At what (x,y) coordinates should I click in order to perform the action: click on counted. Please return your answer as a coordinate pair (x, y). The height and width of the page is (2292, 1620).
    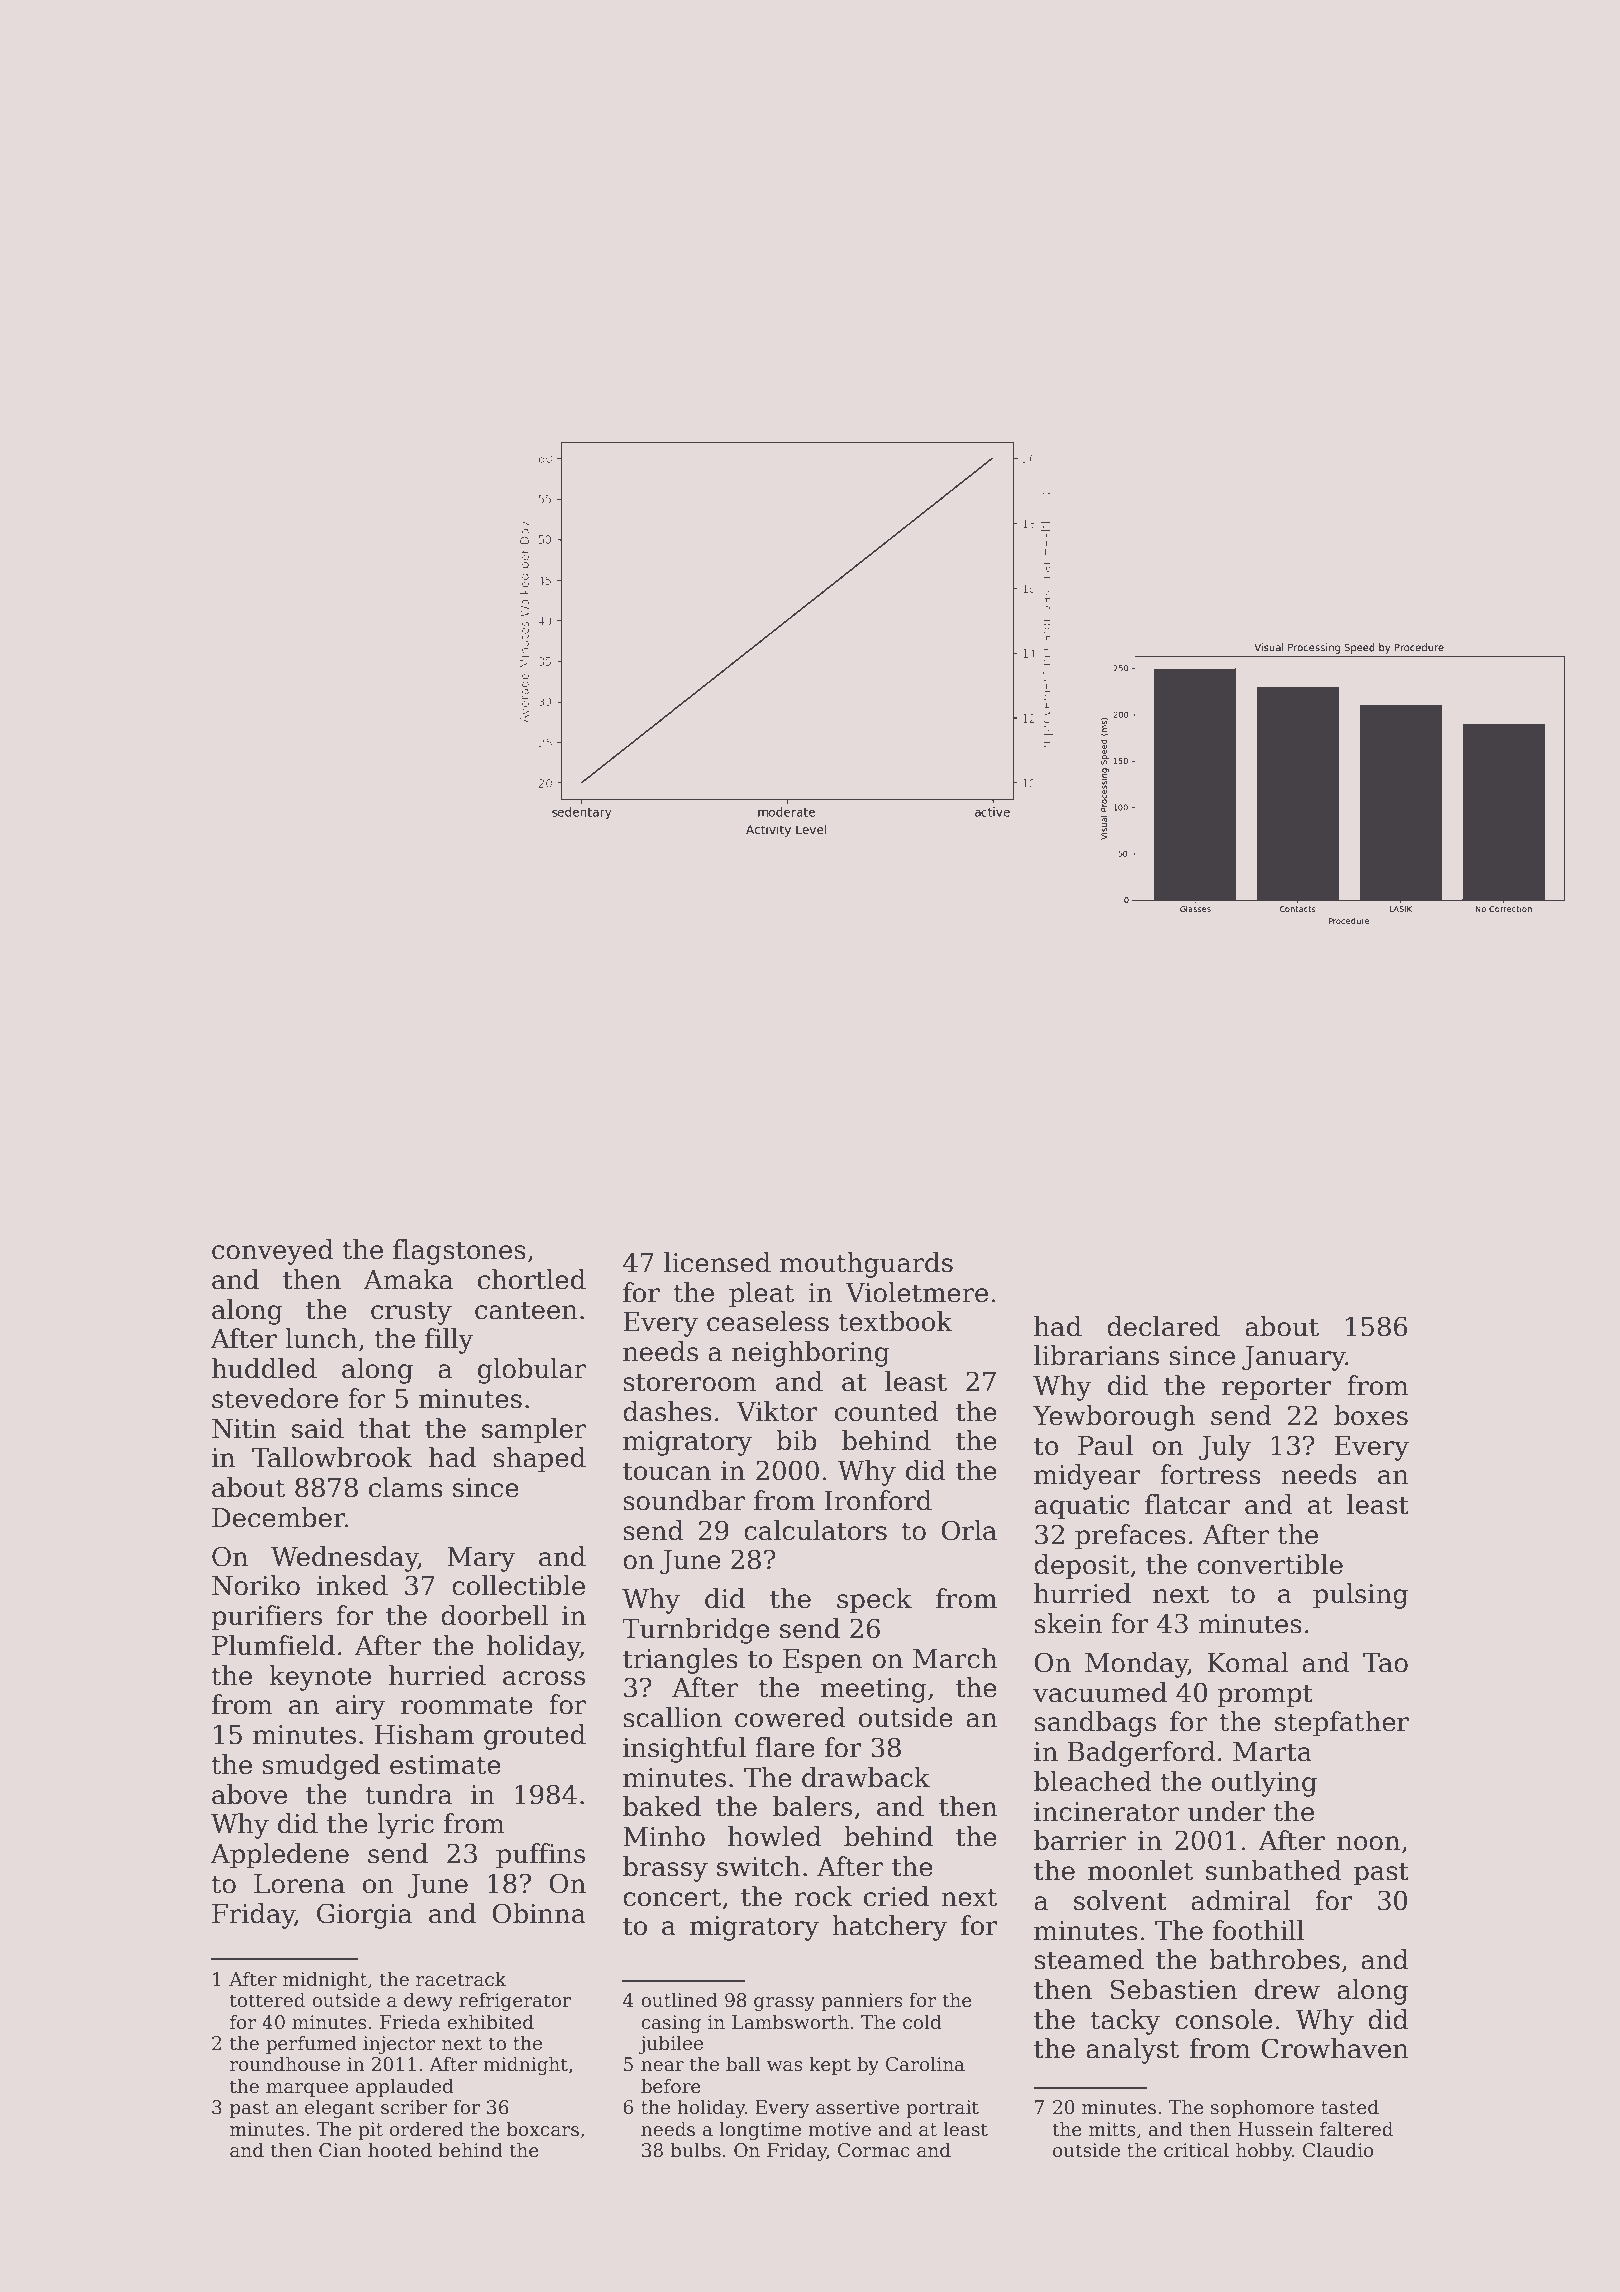
    Looking at the image, I should click on (886, 1411).
